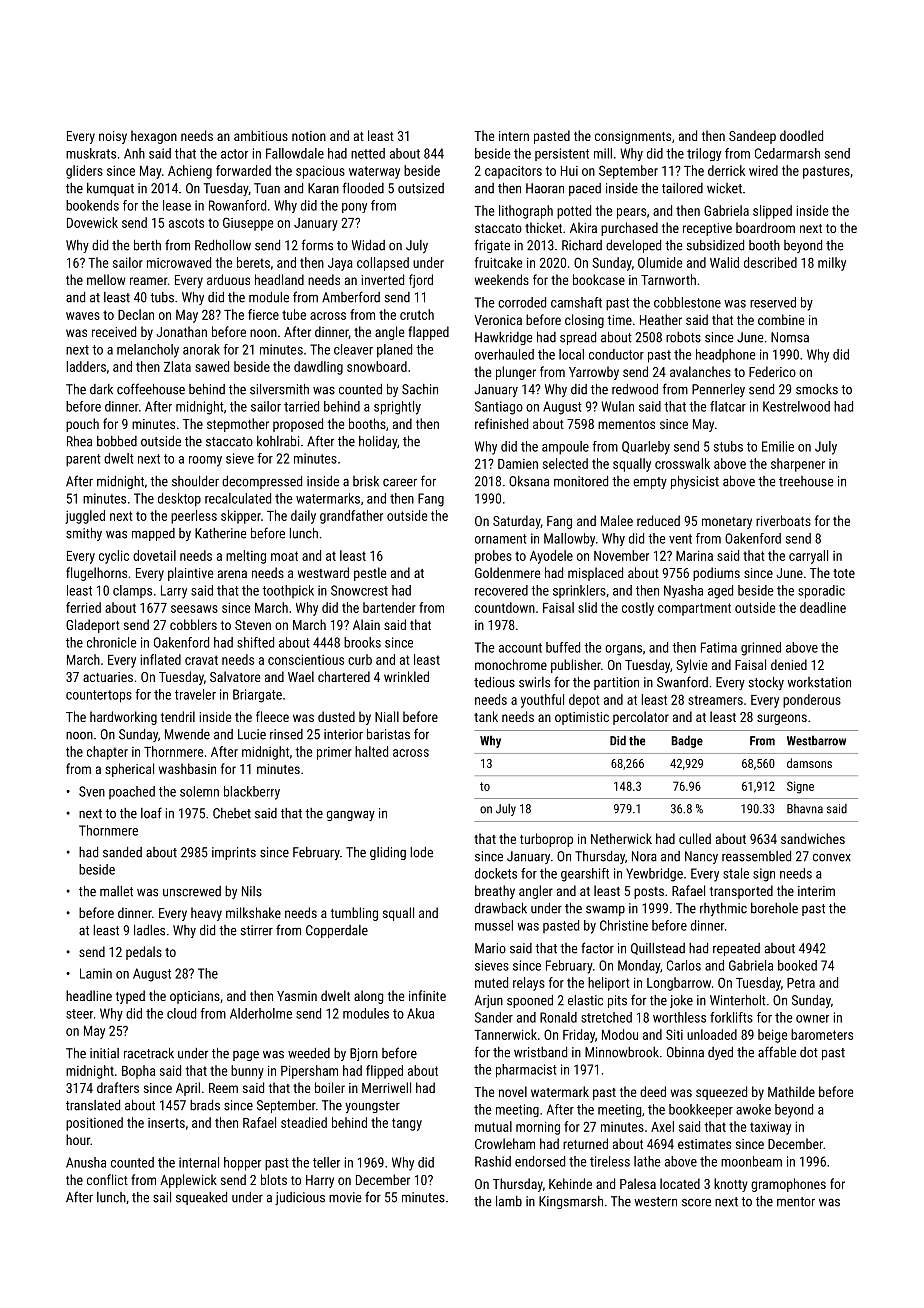 This screenshot has height=1308, width=924. Describe the element at coordinates (490, 948) in the screenshot. I see `Mario` at that location.
